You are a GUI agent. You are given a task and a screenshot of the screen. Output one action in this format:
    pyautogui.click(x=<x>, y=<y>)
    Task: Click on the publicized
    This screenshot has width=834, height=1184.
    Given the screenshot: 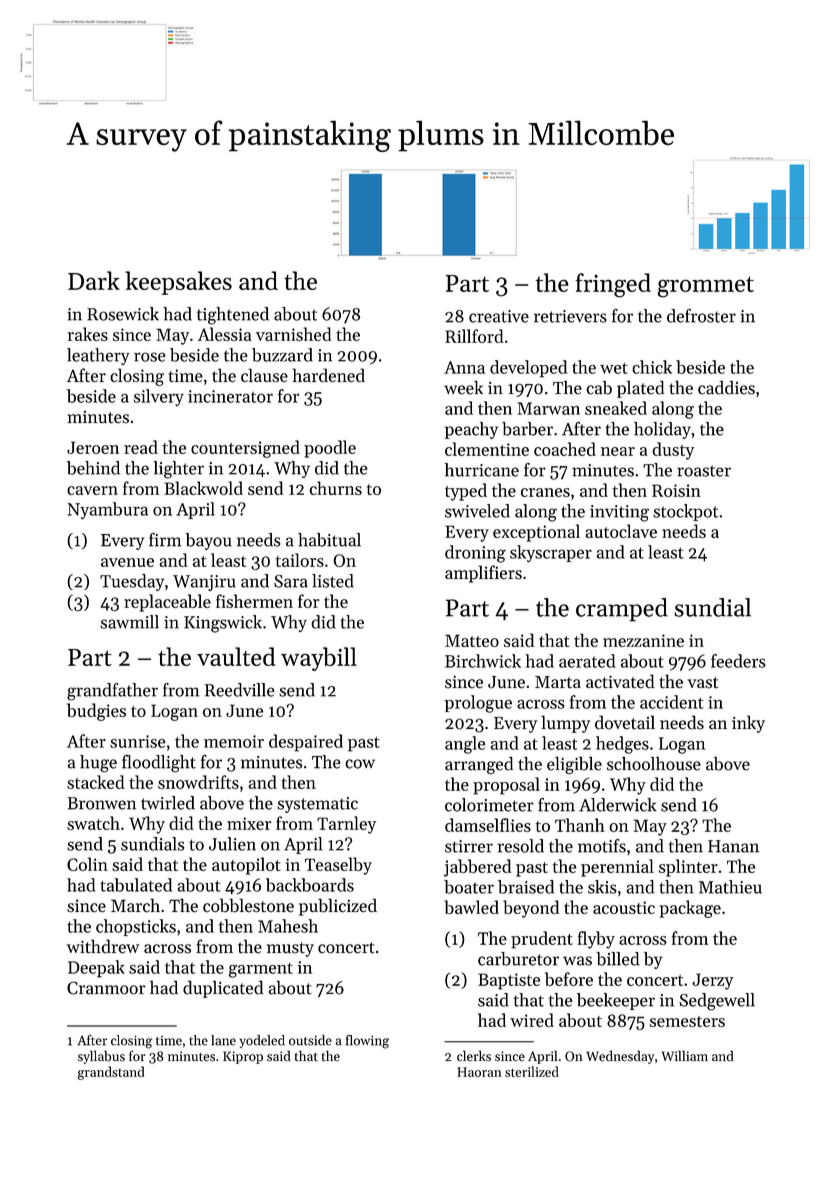 What is the action you would take?
    pyautogui.click(x=338, y=907)
